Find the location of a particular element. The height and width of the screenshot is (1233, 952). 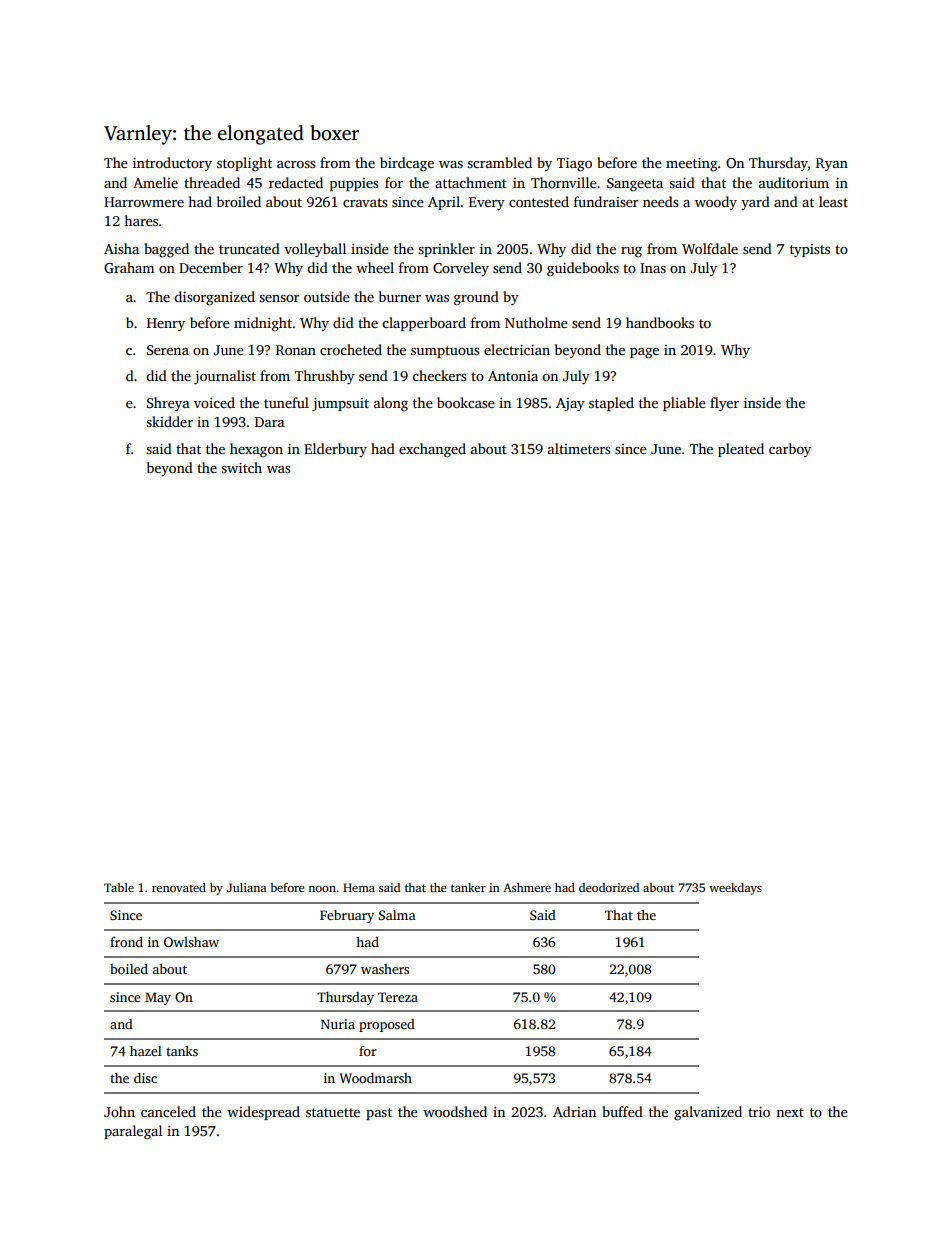

paralegal is located at coordinates (133, 1132).
